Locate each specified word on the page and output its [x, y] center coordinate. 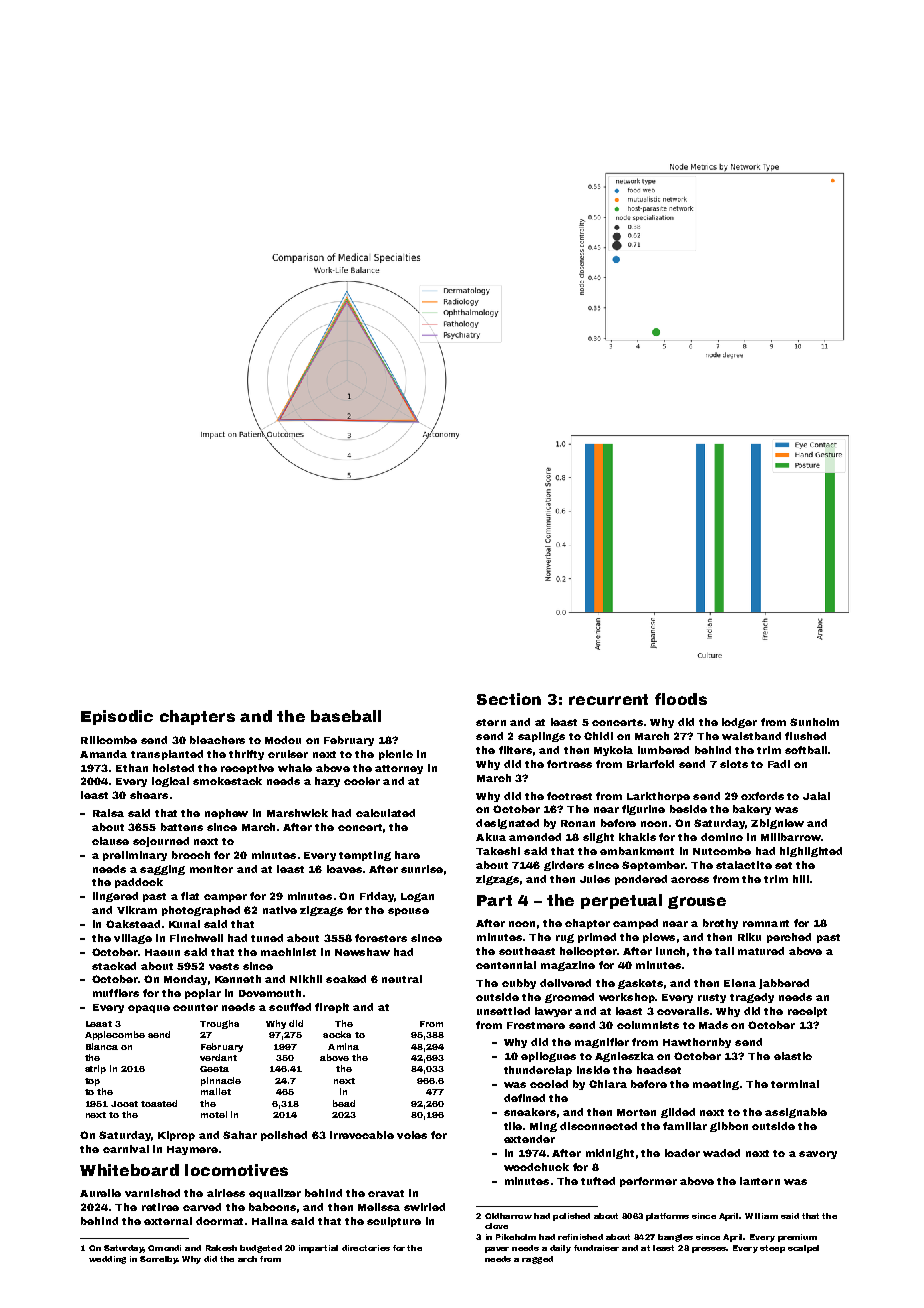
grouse [697, 902]
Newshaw [362, 952]
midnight [610, 1154]
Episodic [117, 717]
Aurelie [100, 1193]
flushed [805, 736]
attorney [399, 769]
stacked [114, 966]
